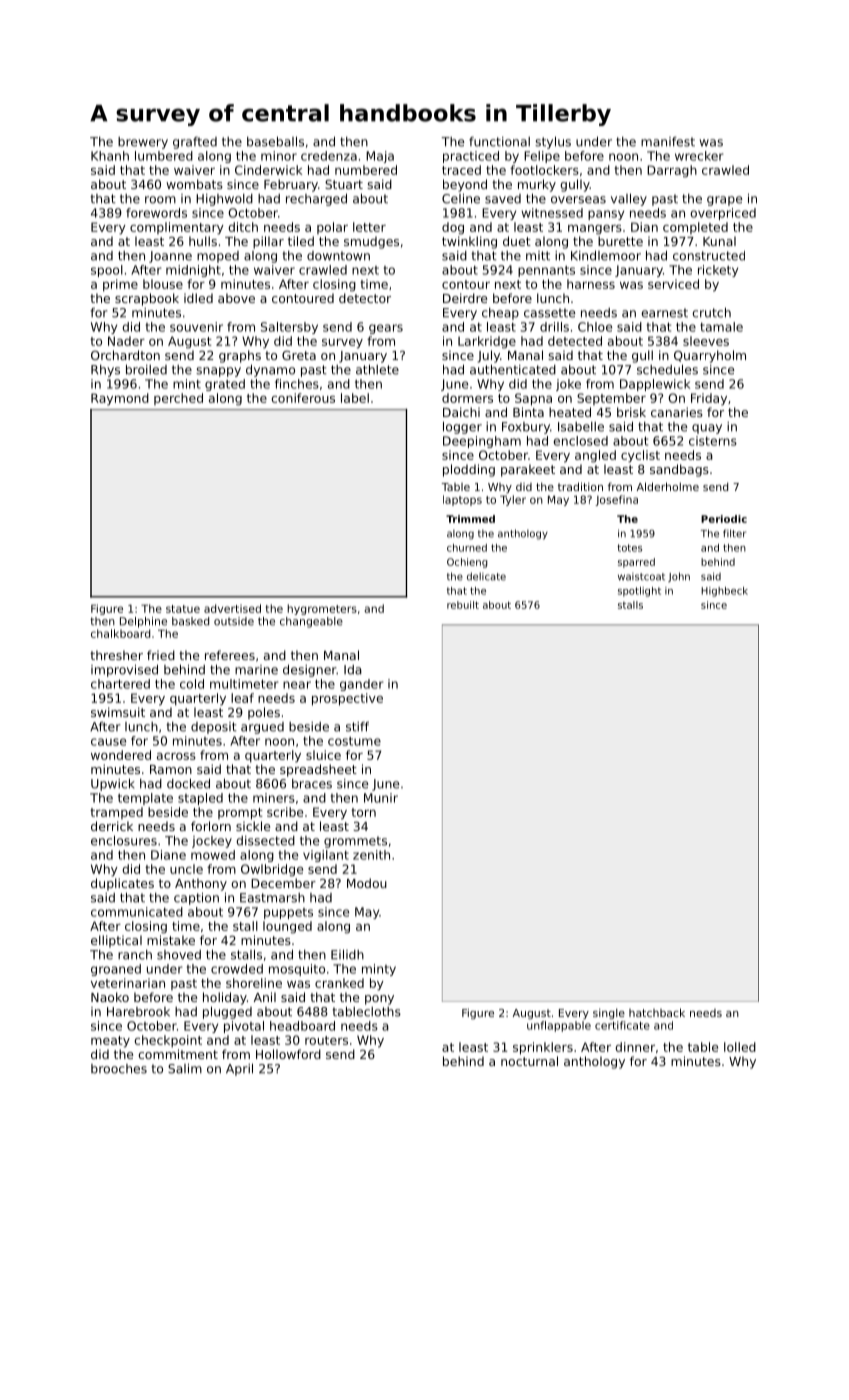  What do you see at coordinates (367, 883) in the screenshot?
I see `Modou` at bounding box center [367, 883].
